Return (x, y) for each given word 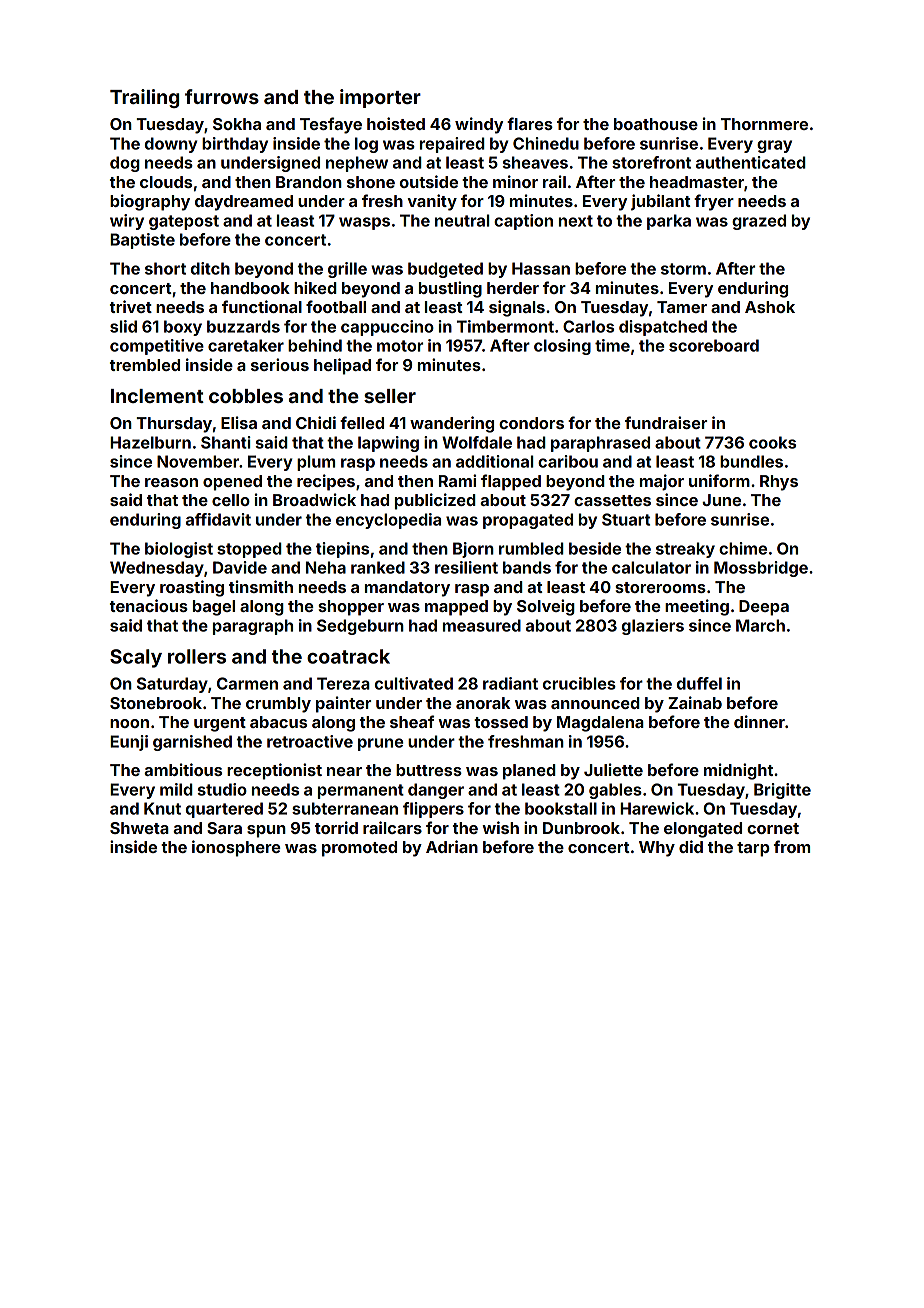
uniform (719, 480)
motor (400, 346)
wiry (127, 222)
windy (479, 125)
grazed (759, 222)
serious (280, 364)
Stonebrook (156, 703)
